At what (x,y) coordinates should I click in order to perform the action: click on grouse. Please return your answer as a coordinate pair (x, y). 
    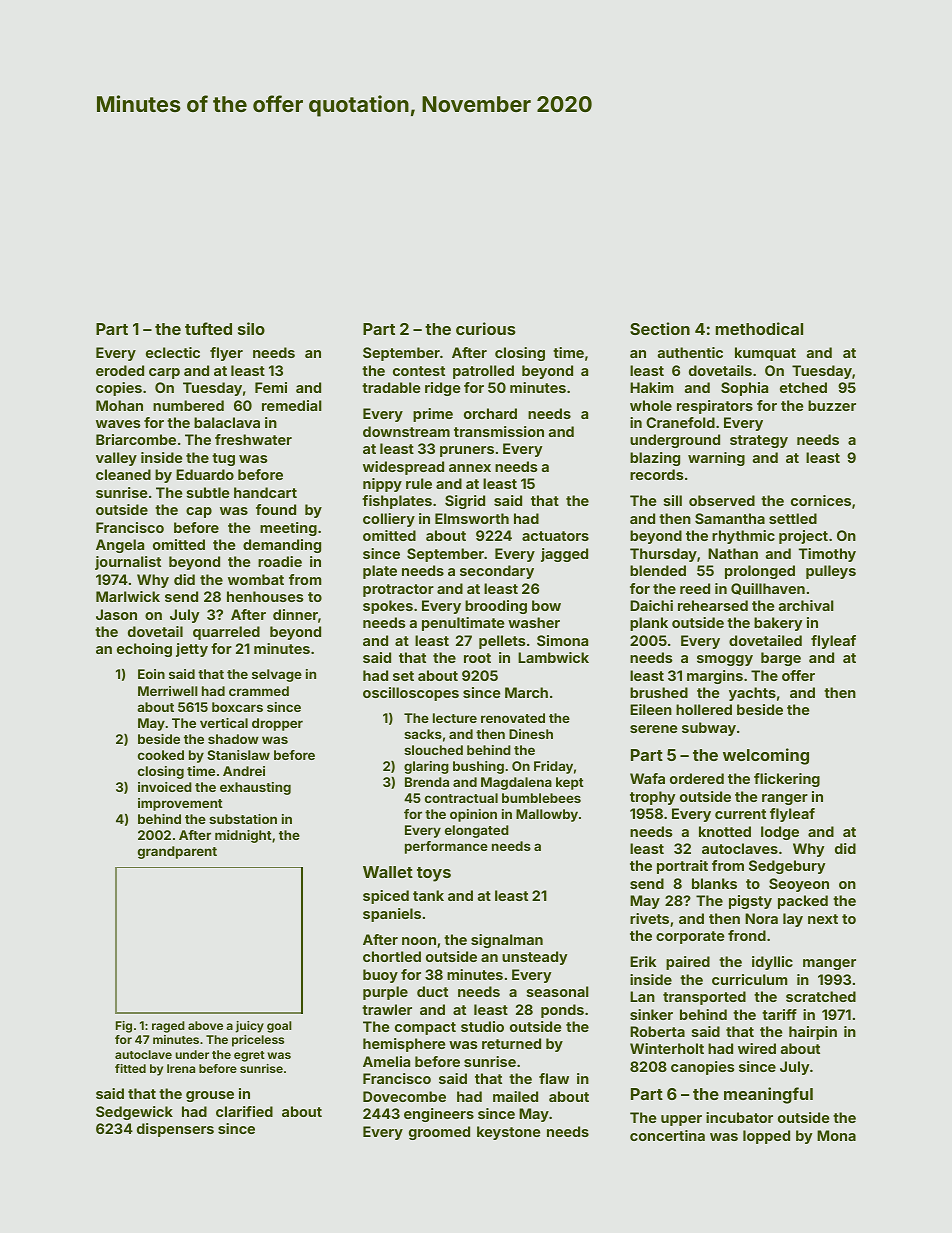
    Looking at the image, I should click on (210, 1096).
